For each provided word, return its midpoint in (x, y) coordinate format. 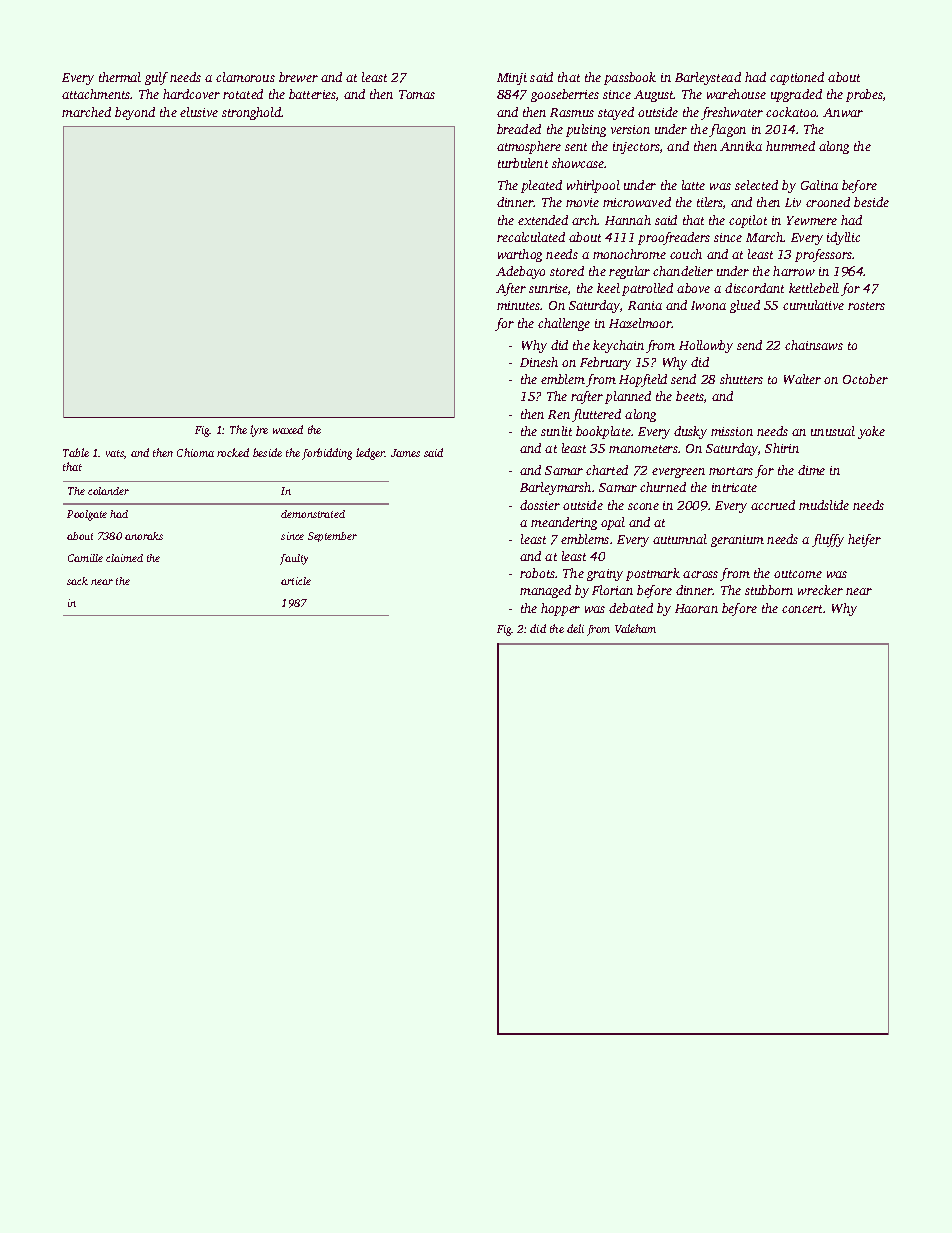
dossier (540, 505)
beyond (135, 113)
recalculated (531, 237)
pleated (541, 186)
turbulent (523, 163)
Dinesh (539, 362)
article (296, 581)
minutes (519, 305)
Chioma (195, 452)
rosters (866, 306)
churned (663, 487)
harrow (794, 271)
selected (756, 185)
